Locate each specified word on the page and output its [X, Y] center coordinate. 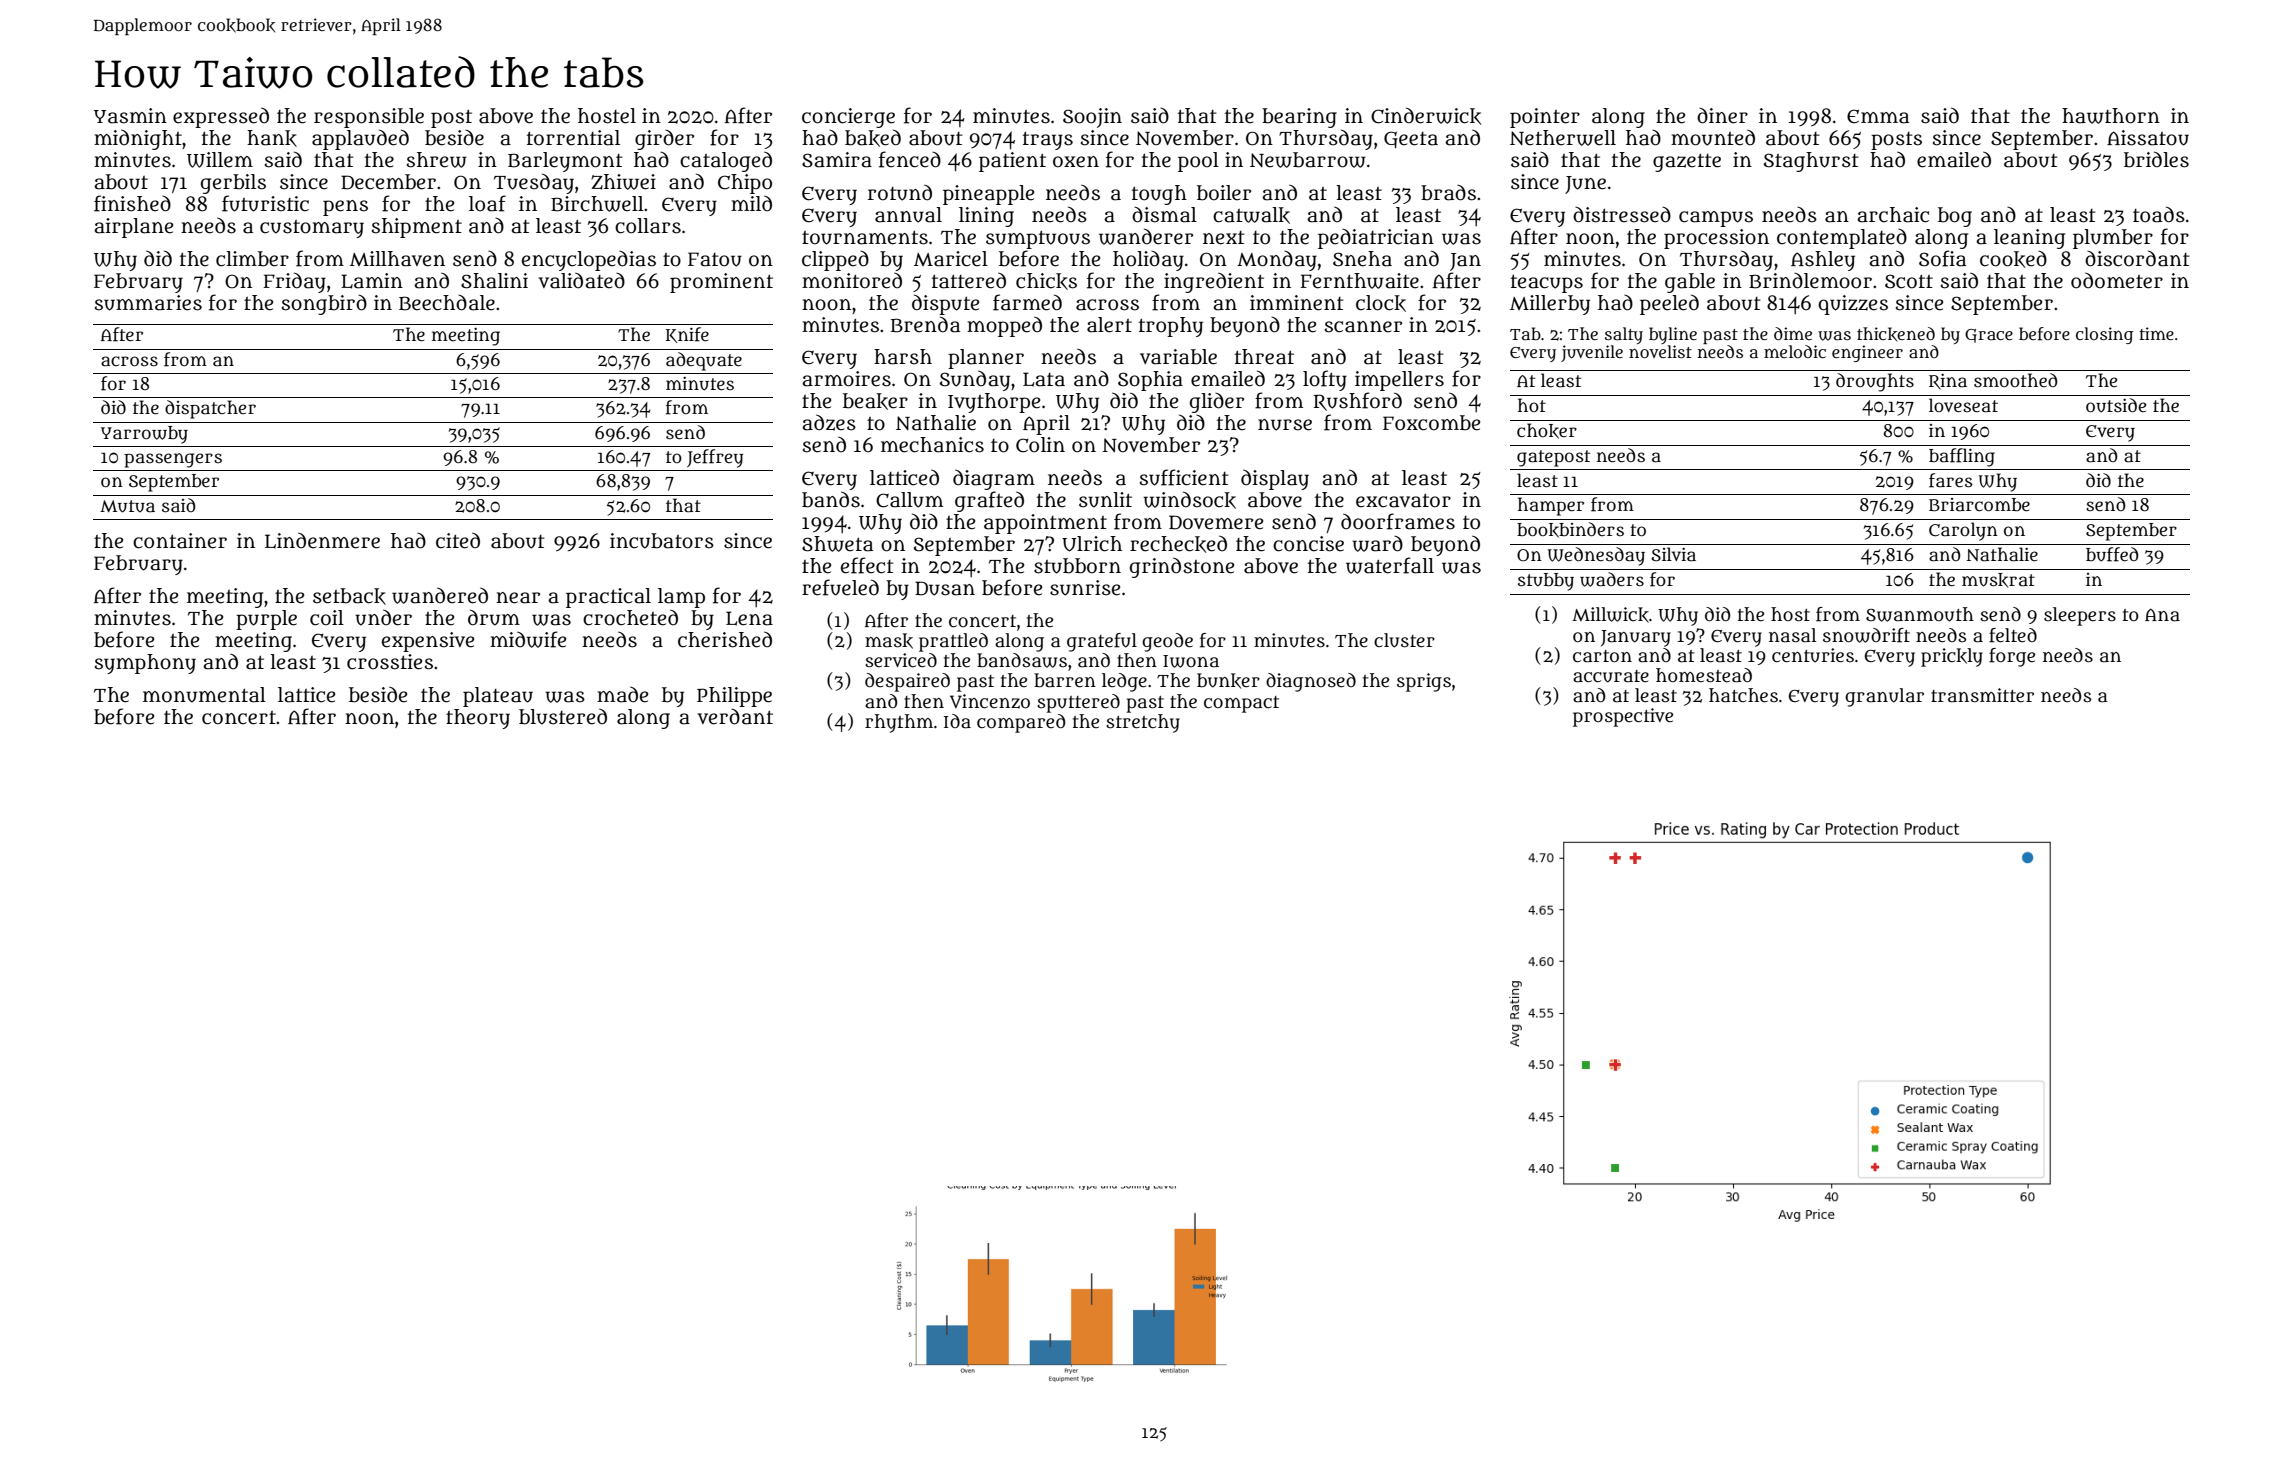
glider [1217, 403]
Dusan [945, 588]
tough [1159, 195]
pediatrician [1376, 239]
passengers [173, 460]
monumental [204, 695]
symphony [145, 664]
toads [2159, 214]
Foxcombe [1431, 423]
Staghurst [1811, 162]
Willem [220, 160]
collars [648, 226]
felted [2013, 635]
